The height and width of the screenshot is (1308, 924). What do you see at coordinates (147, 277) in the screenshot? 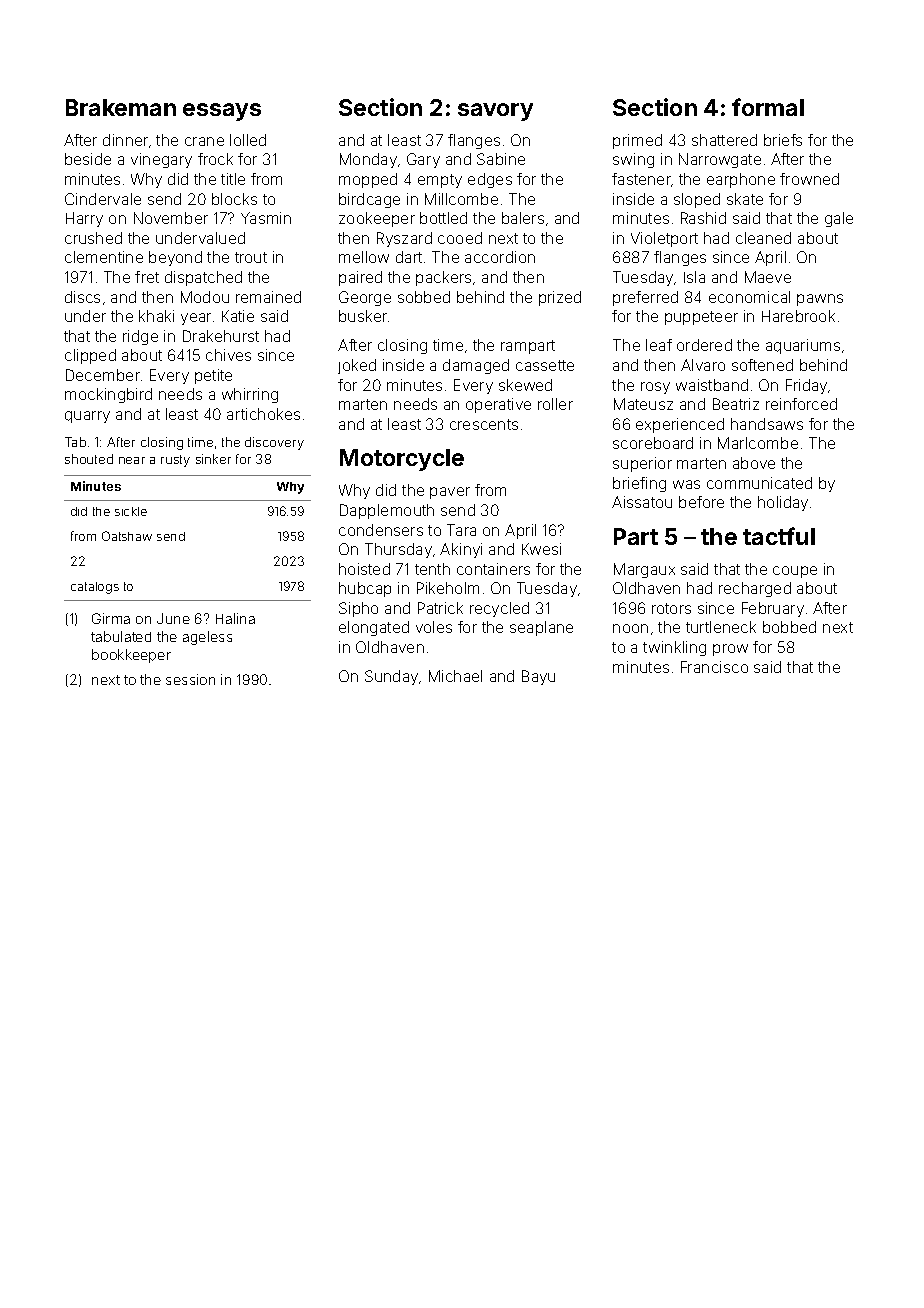
I see `fret` at bounding box center [147, 277].
